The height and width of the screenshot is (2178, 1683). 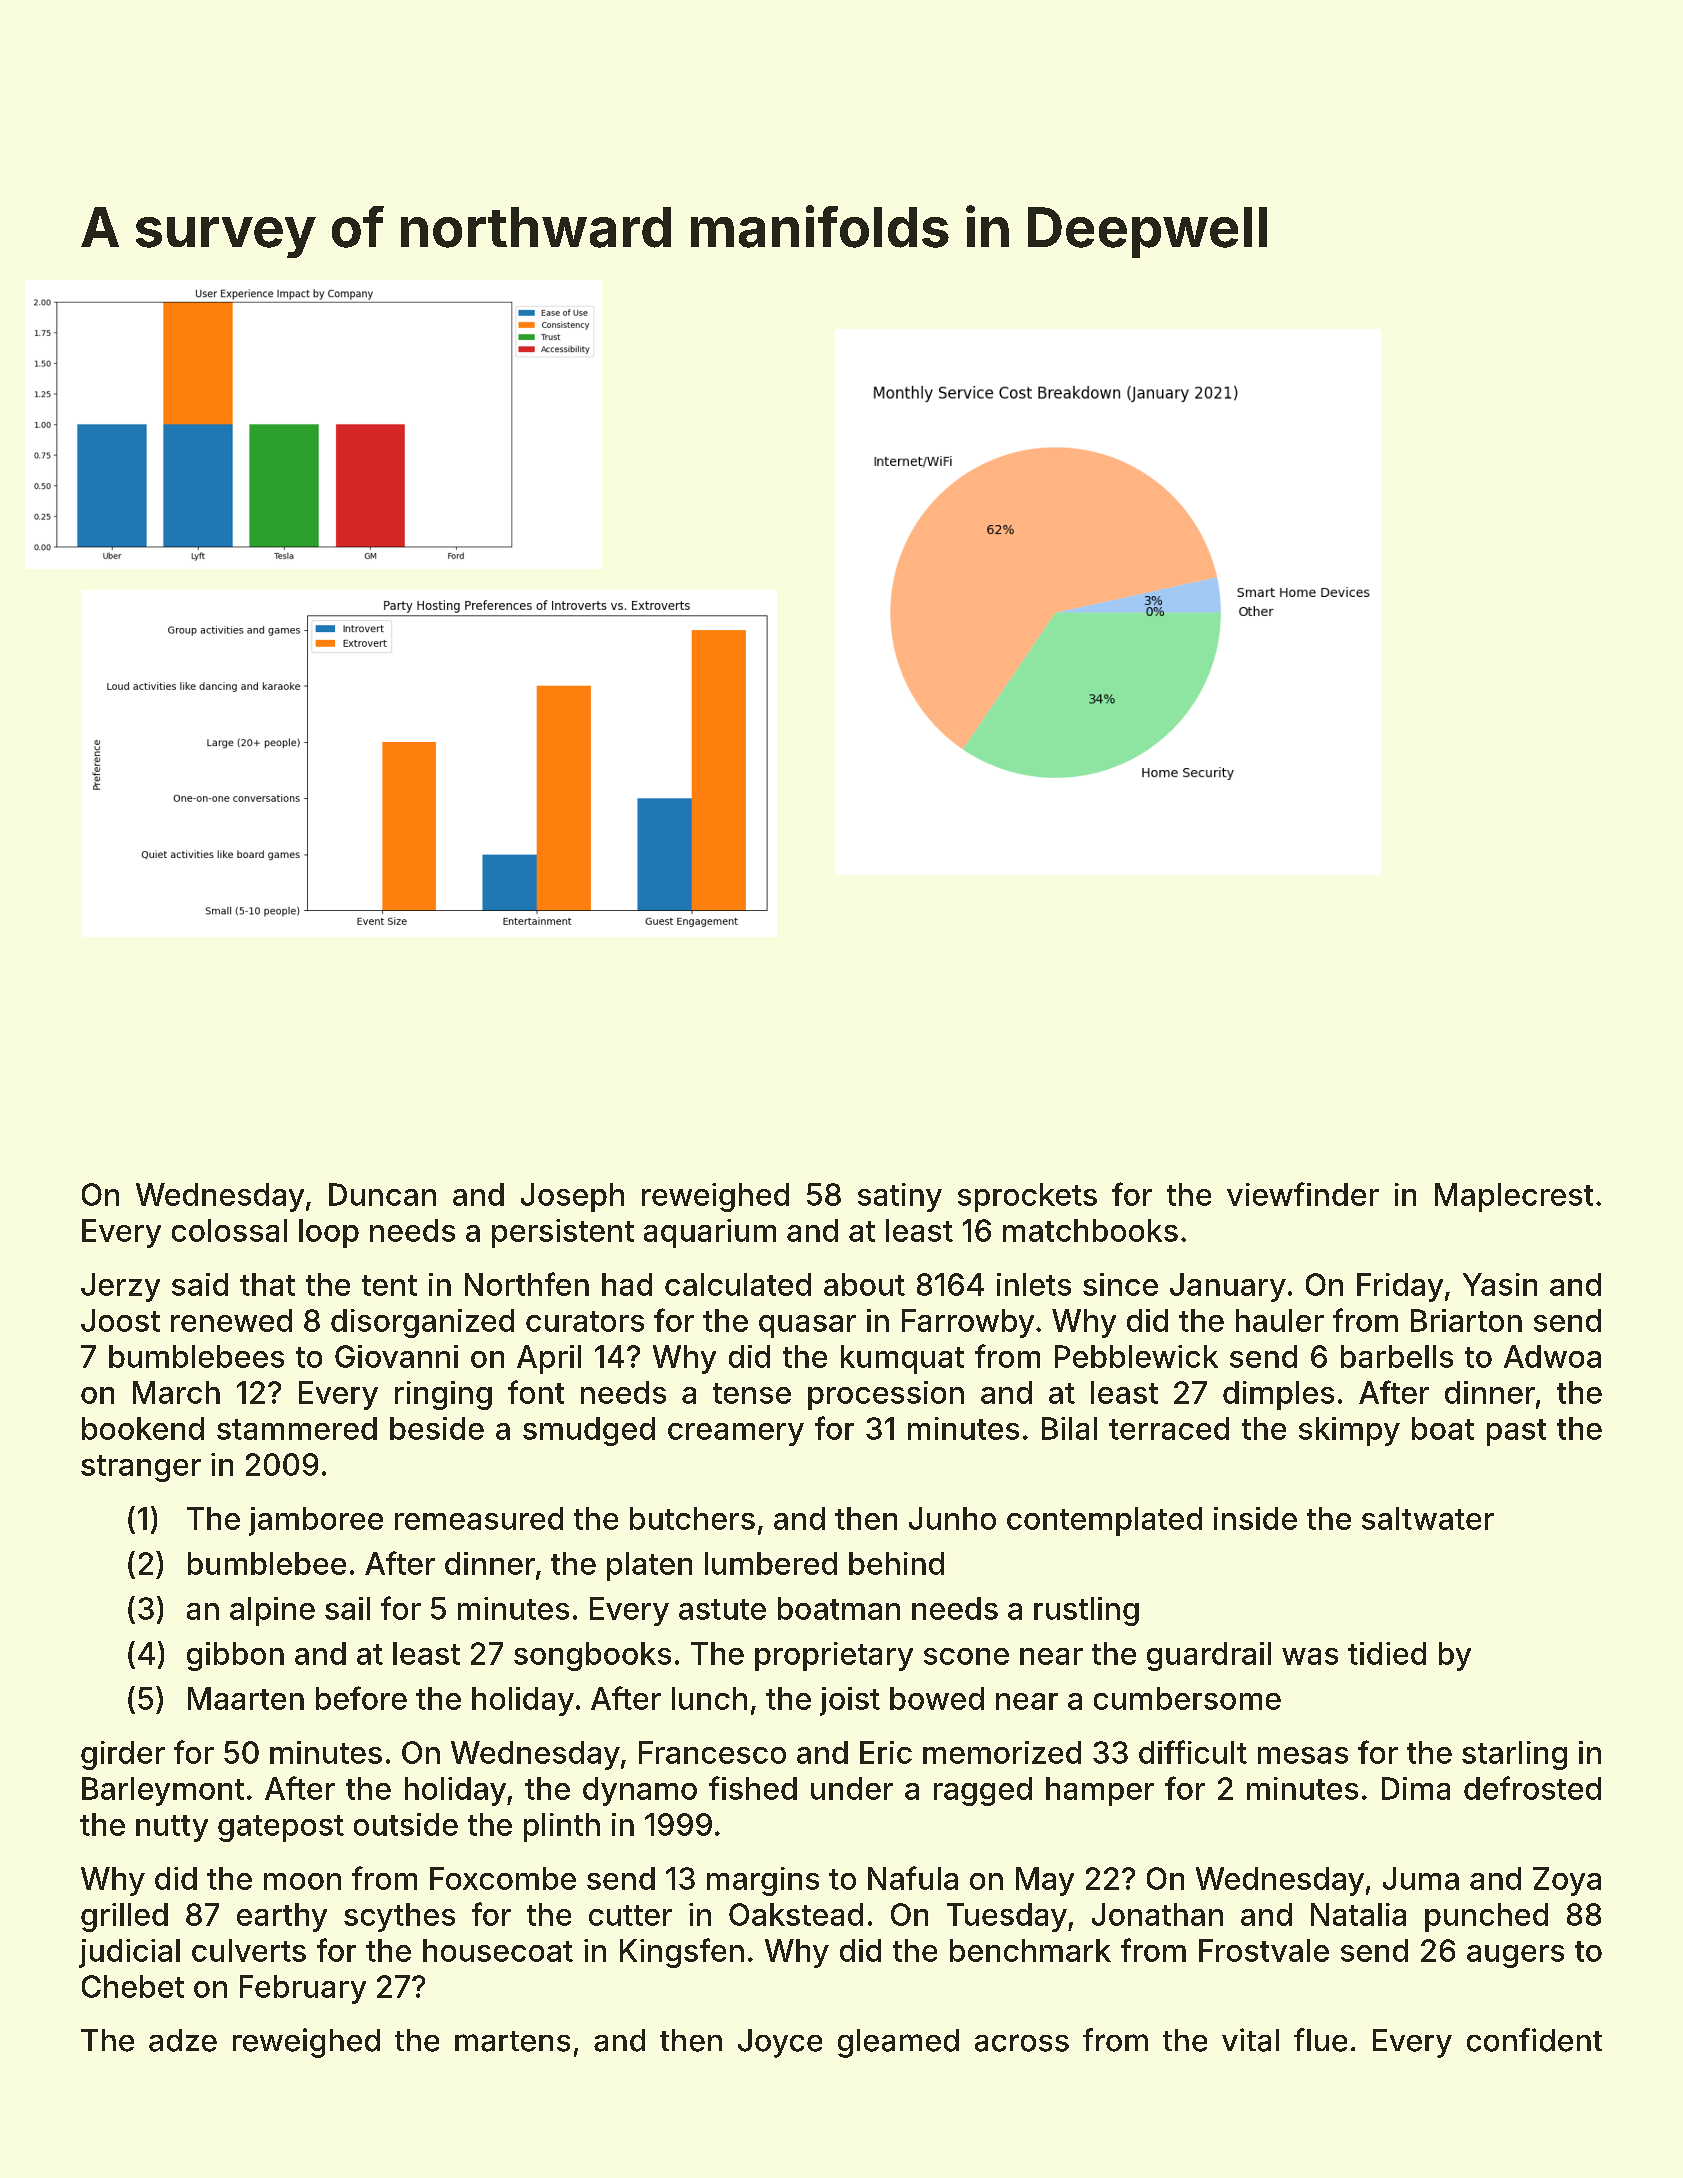 What do you see at coordinates (272, 1611) in the screenshot?
I see `alpine` at bounding box center [272, 1611].
